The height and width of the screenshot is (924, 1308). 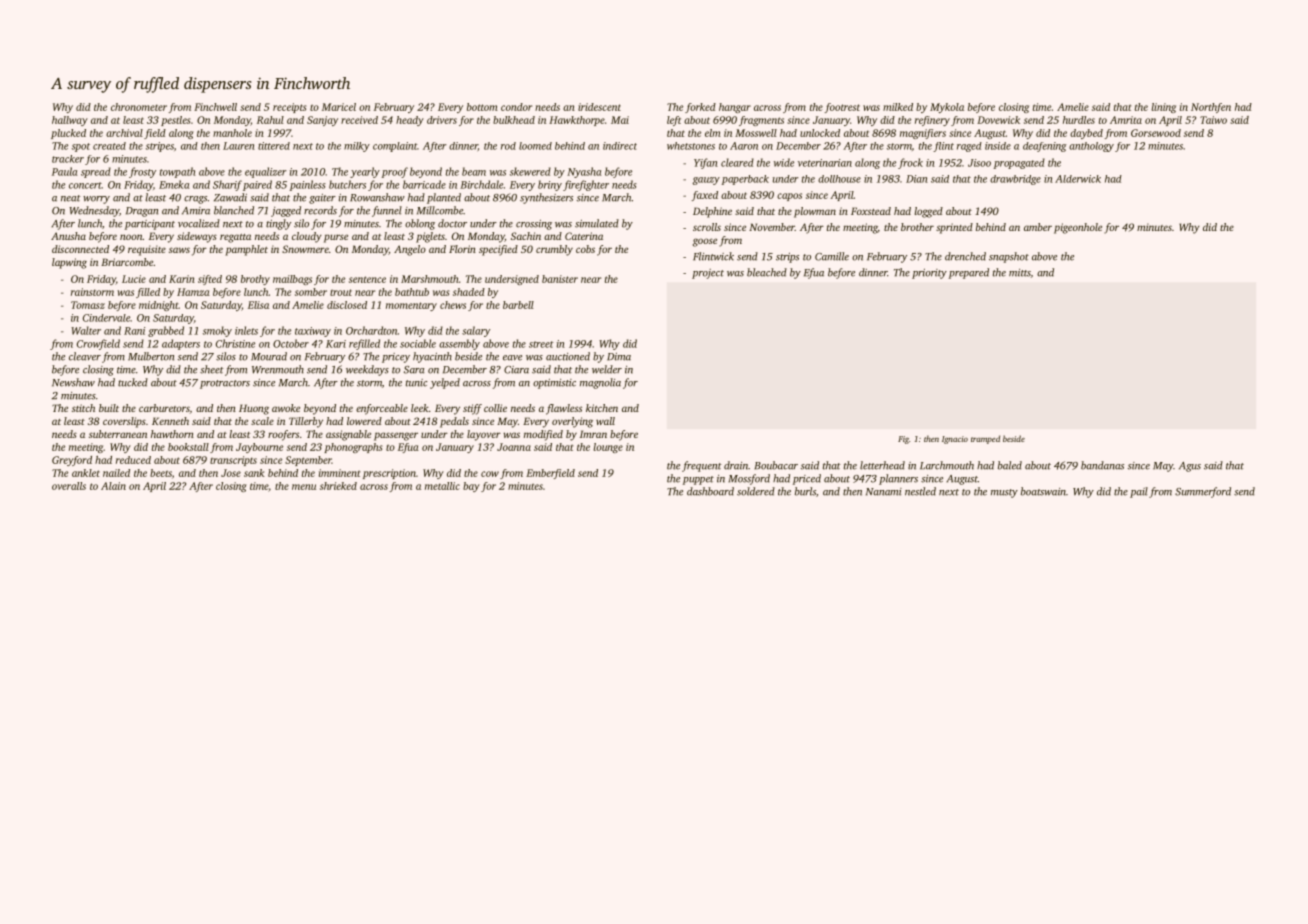 I want to click on mailbags, so click(x=292, y=280).
